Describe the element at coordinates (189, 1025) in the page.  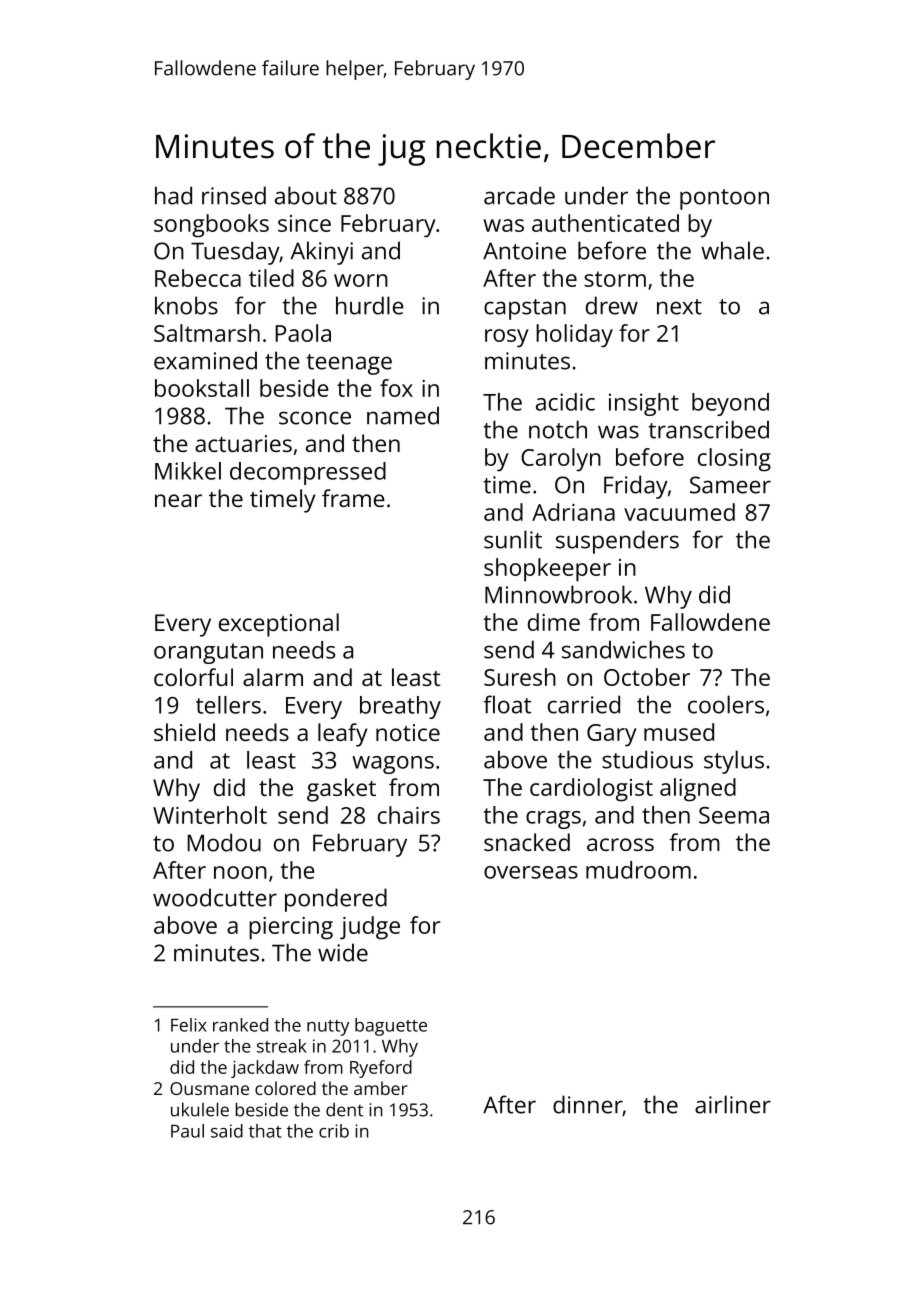
I see `Felix` at that location.
